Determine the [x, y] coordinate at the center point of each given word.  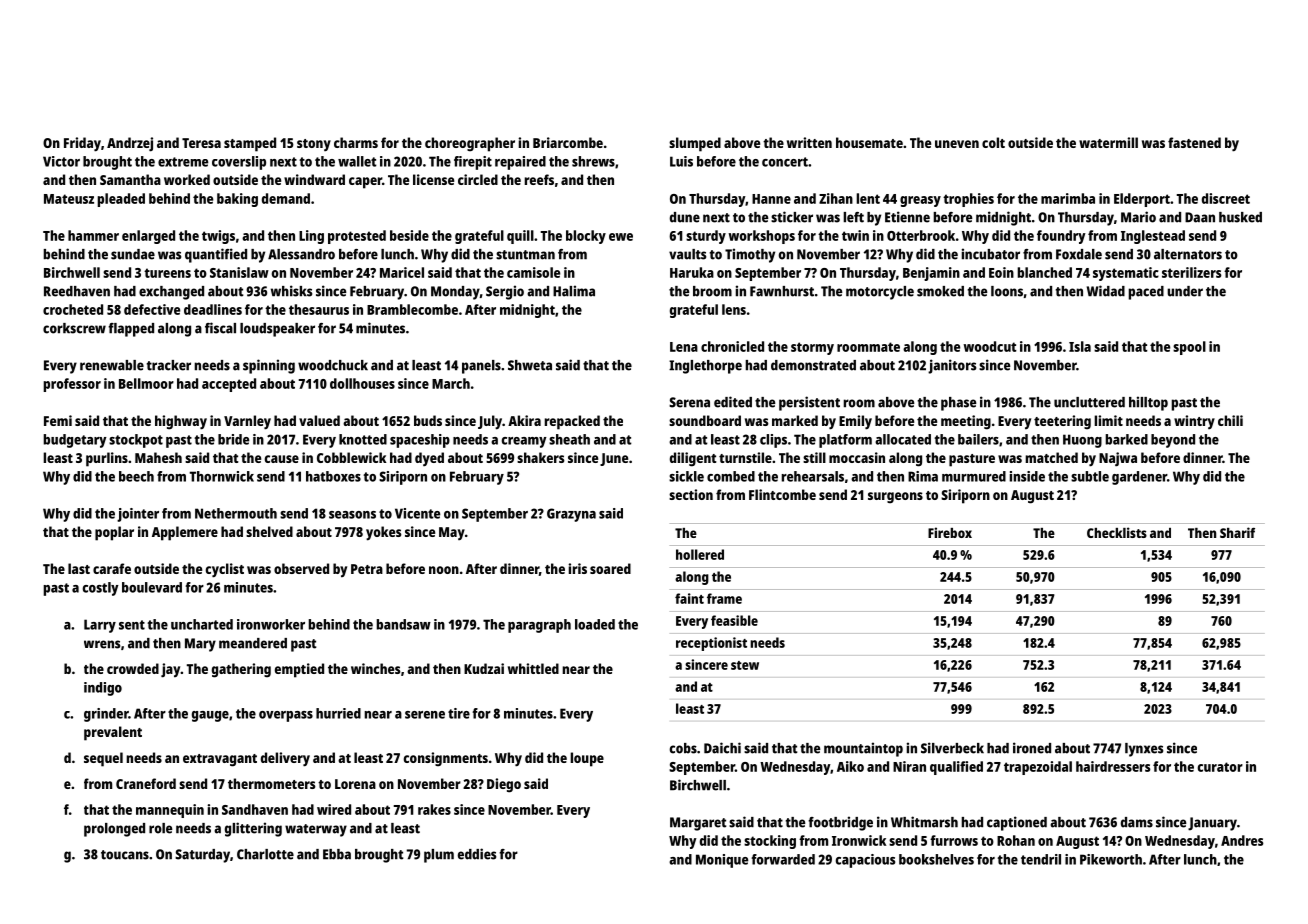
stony [314, 145]
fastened [1194, 142]
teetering [1062, 422]
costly [101, 589]
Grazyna [571, 515]
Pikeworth [1111, 859]
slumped [695, 144]
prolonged [114, 830]
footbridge [840, 823]
